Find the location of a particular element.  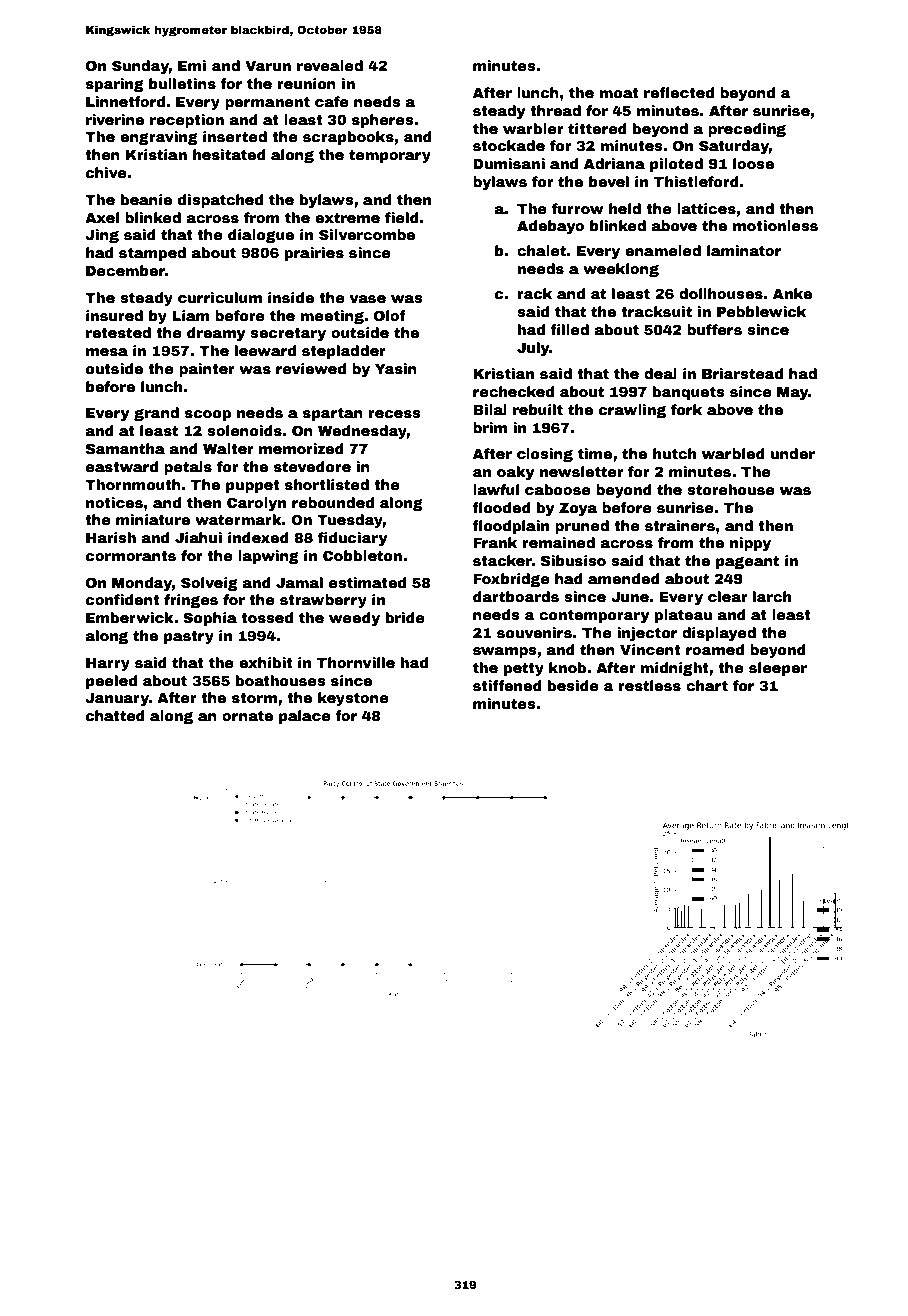

Carolyn is located at coordinates (256, 504).
